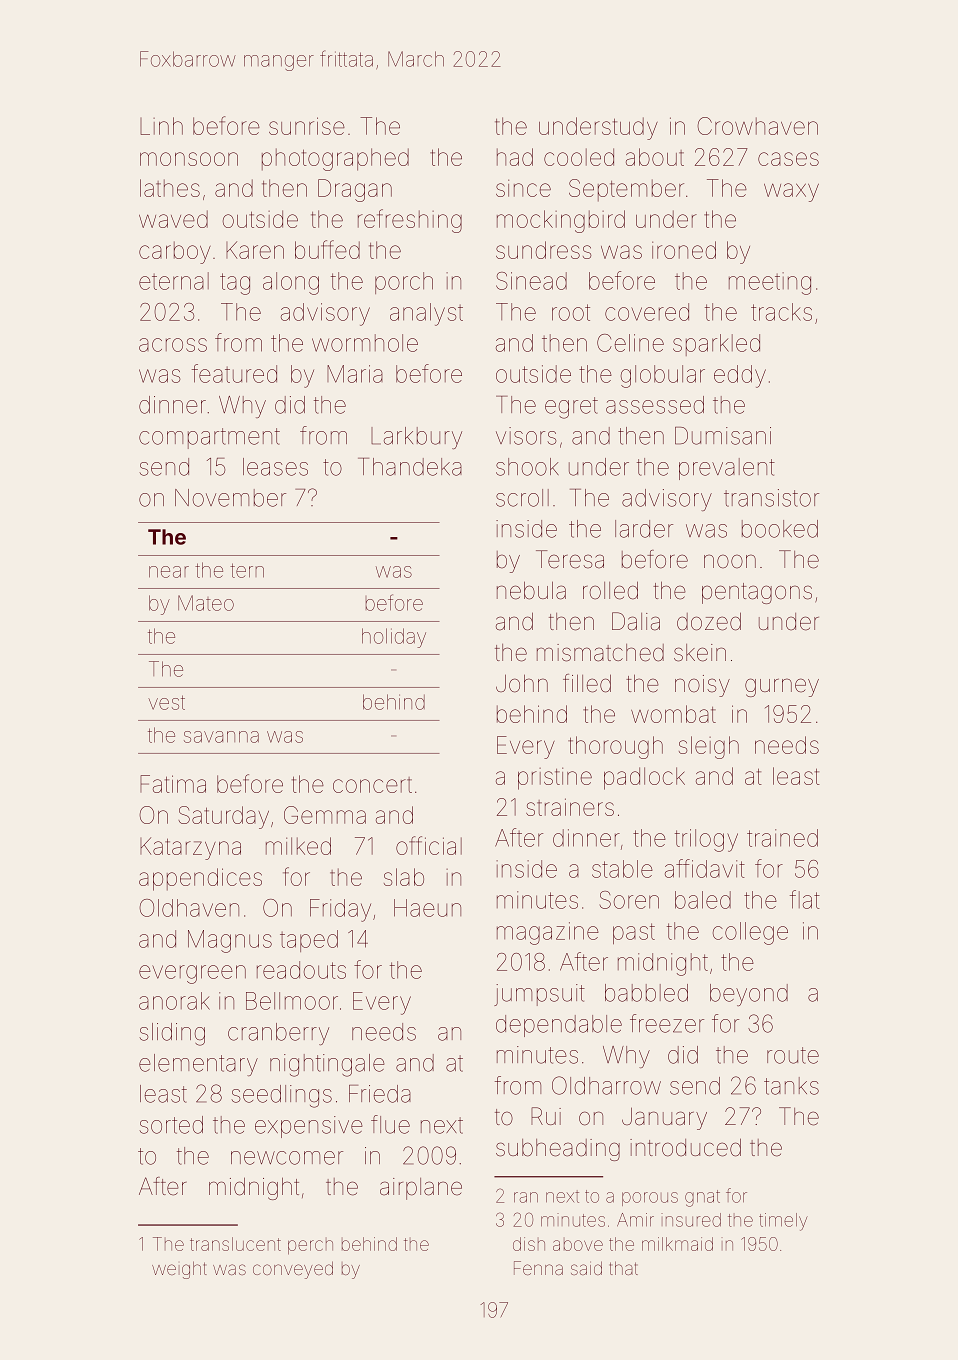 The image size is (958, 1360). Describe the element at coordinates (380, 1094) in the page. I see `Frieda` at that location.
